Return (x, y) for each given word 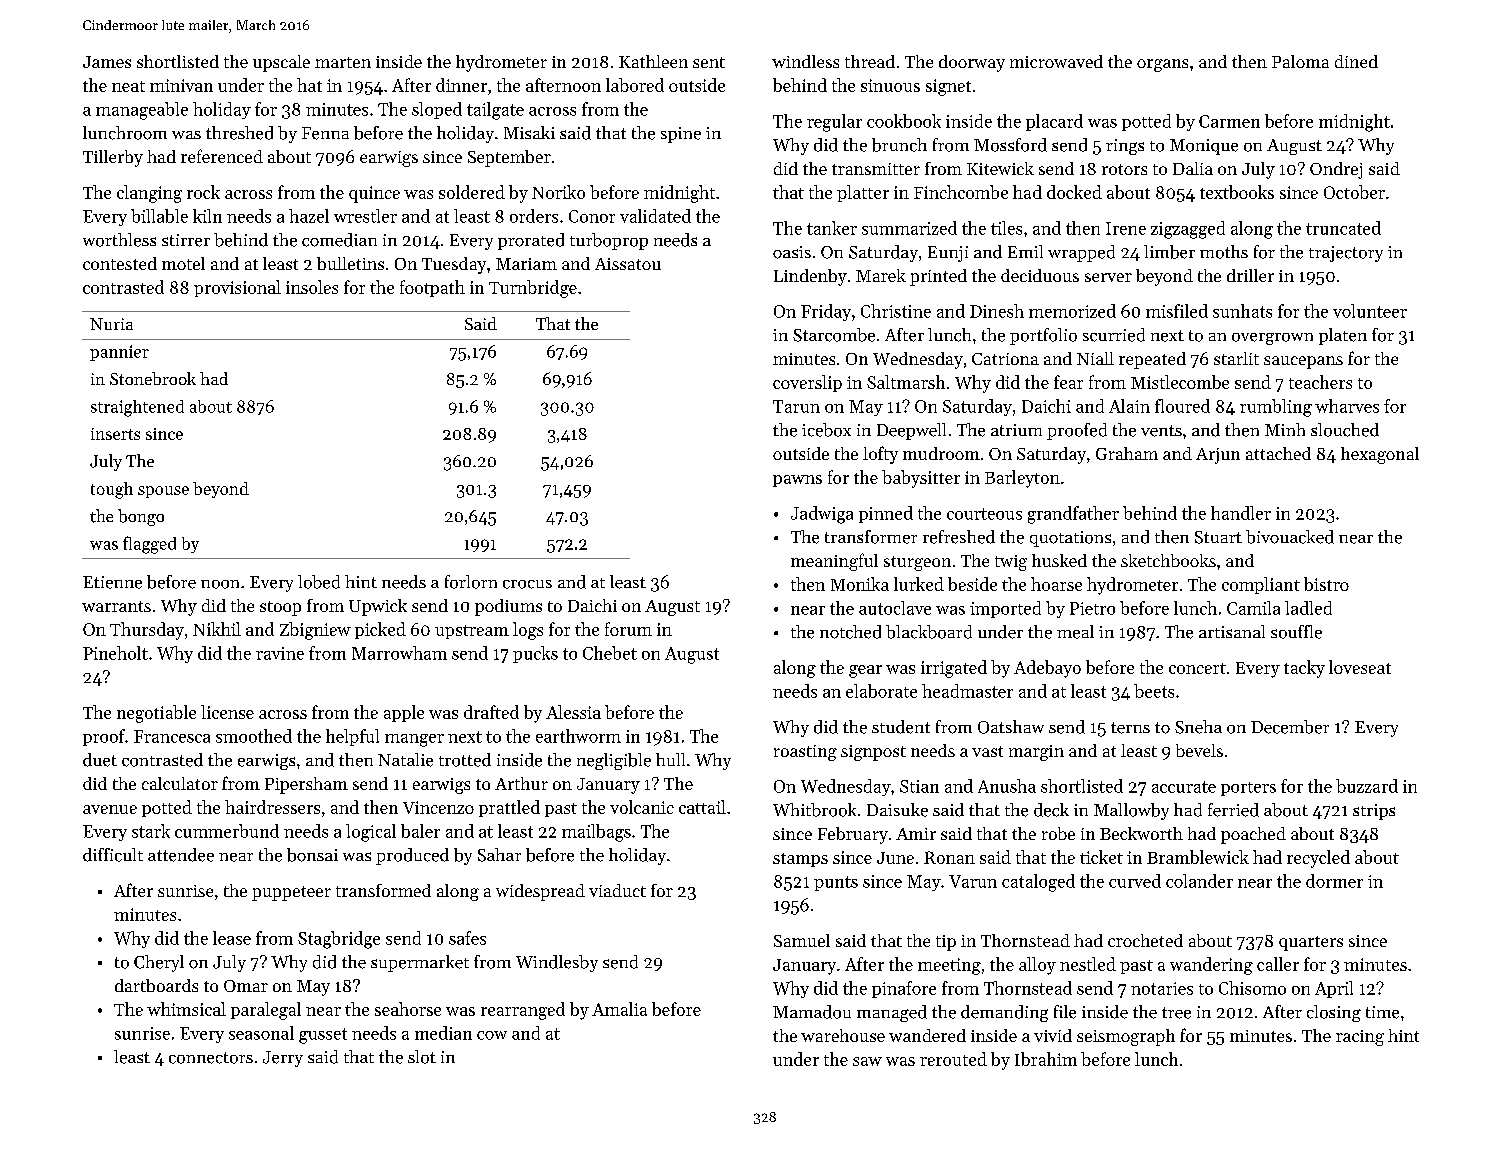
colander (1199, 881)
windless (805, 61)
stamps (800, 860)
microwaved (1056, 61)
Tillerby (113, 158)
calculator (180, 783)
